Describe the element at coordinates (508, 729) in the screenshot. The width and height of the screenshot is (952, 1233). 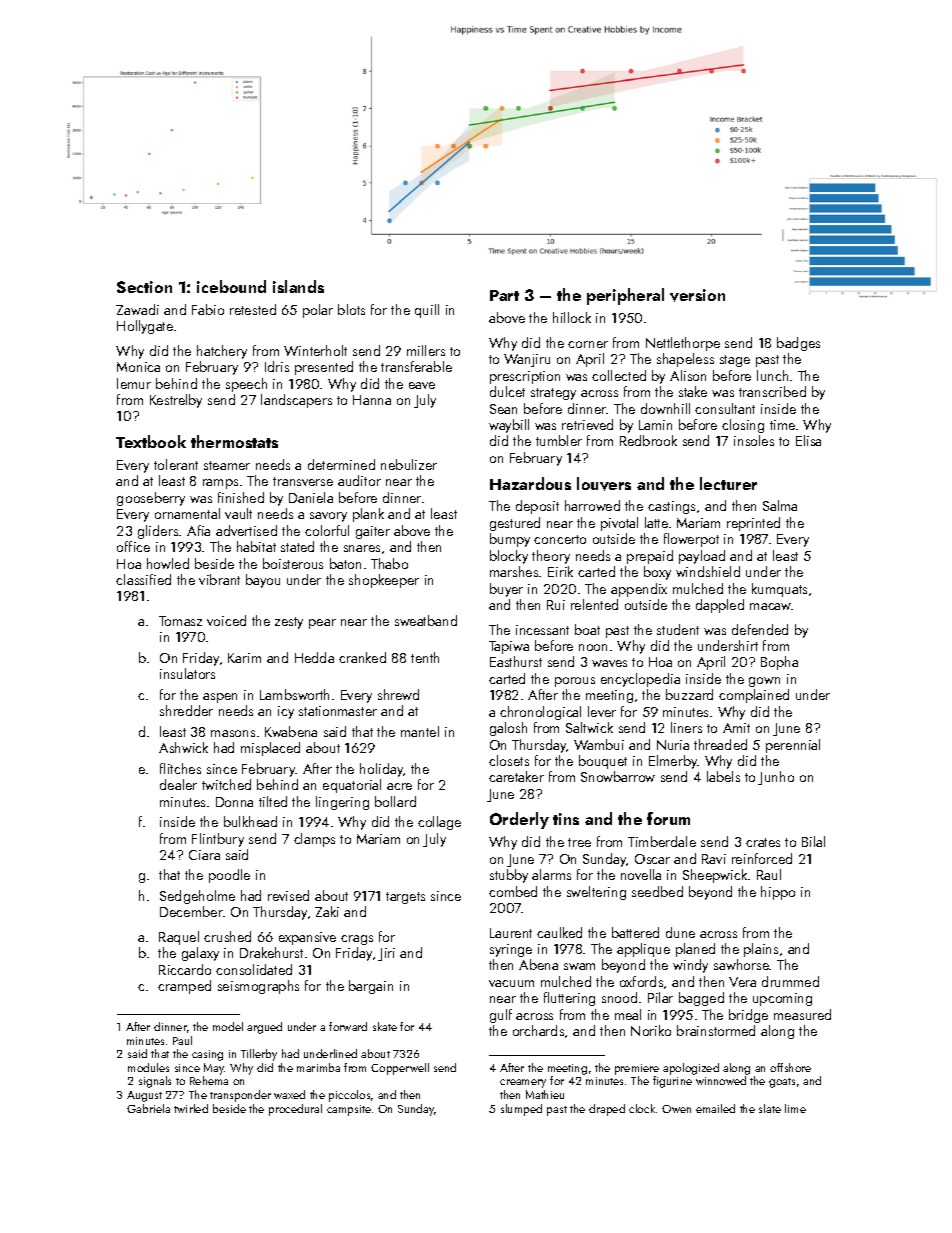
I see `galosh` at that location.
